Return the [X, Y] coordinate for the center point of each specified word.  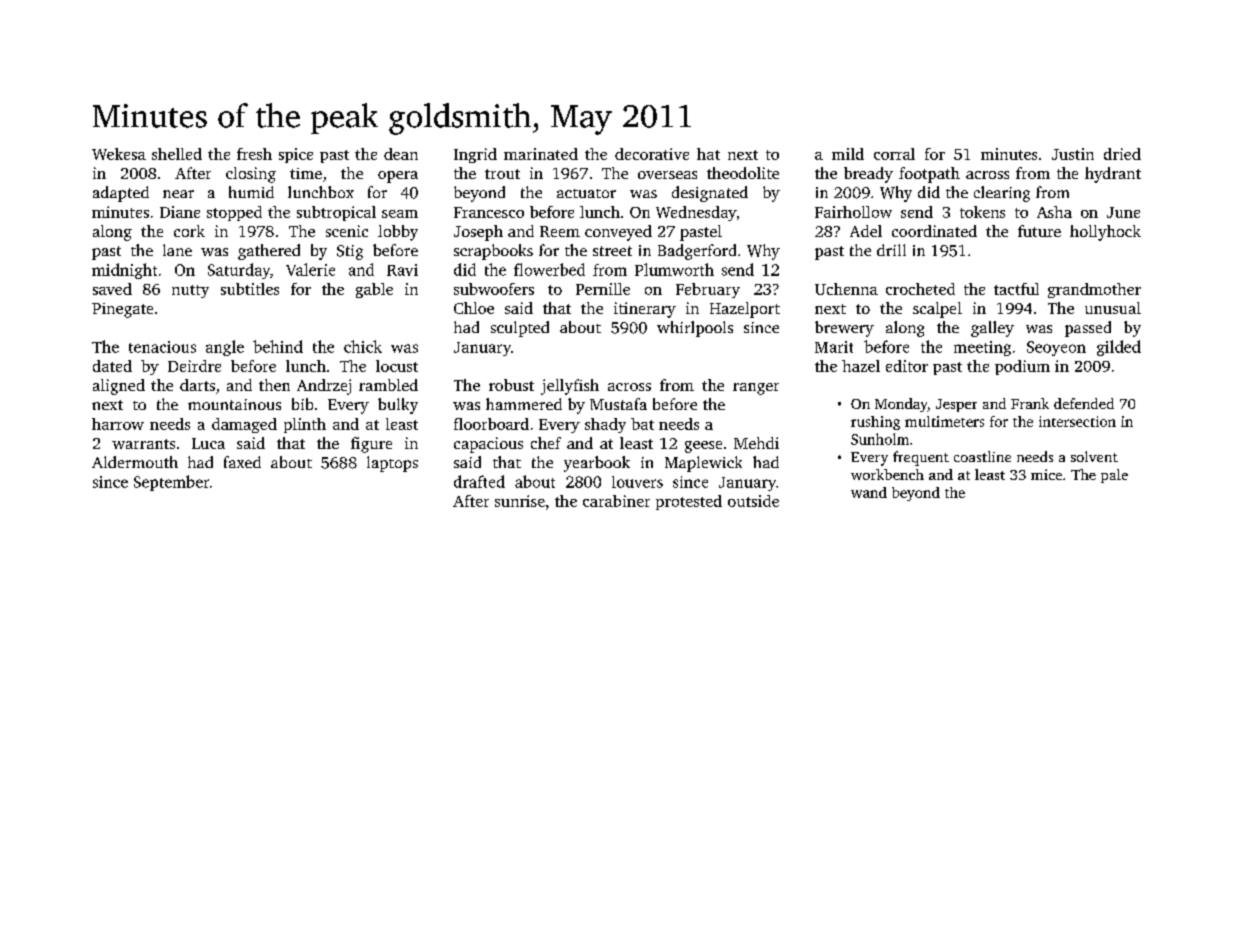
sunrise [520, 501]
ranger [756, 389]
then [274, 385]
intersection [1077, 421]
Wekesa [119, 154]
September [171, 483]
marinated [541, 154]
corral [894, 154]
